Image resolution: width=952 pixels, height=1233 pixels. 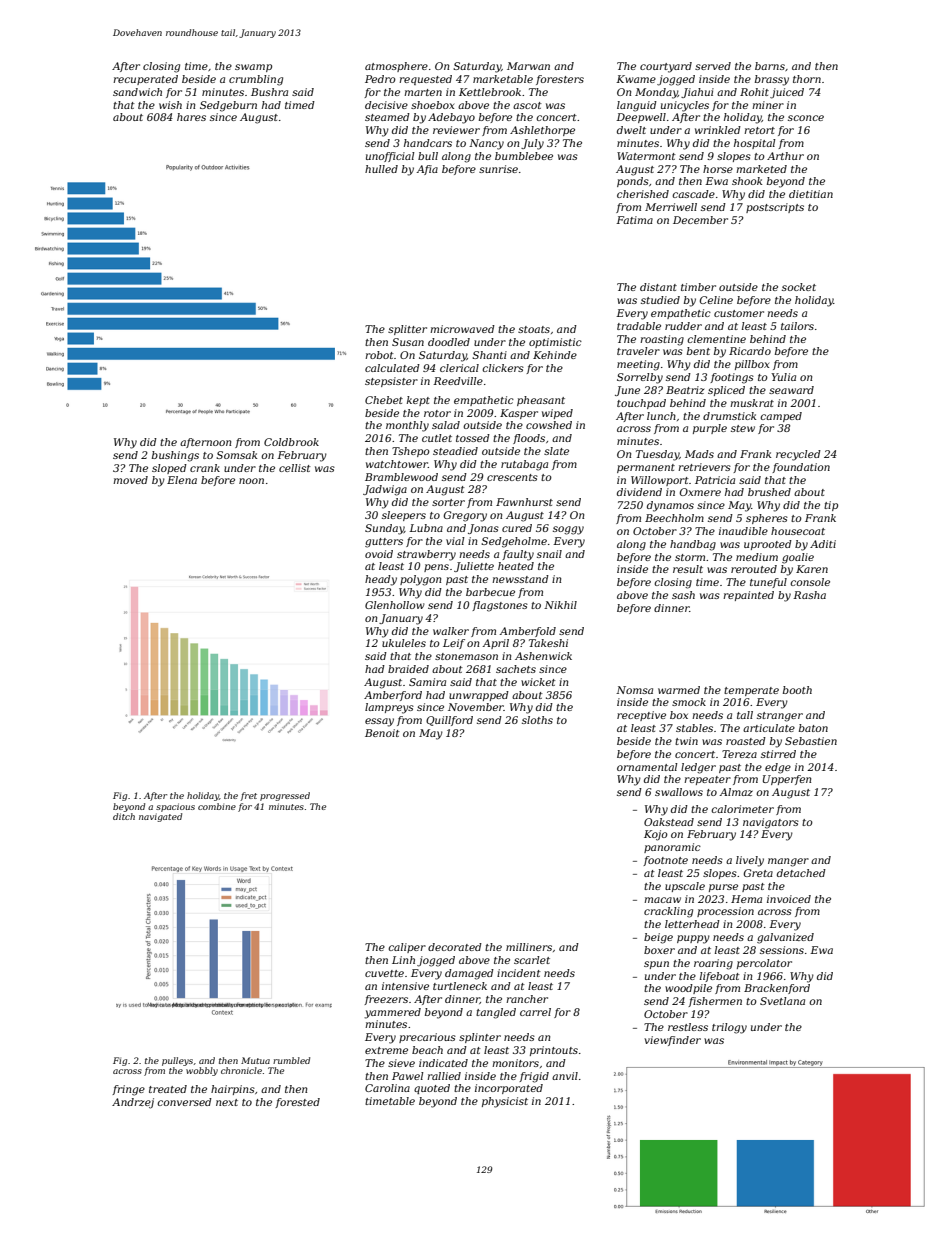 What do you see at coordinates (407, 948) in the document?
I see `caliper` at bounding box center [407, 948].
